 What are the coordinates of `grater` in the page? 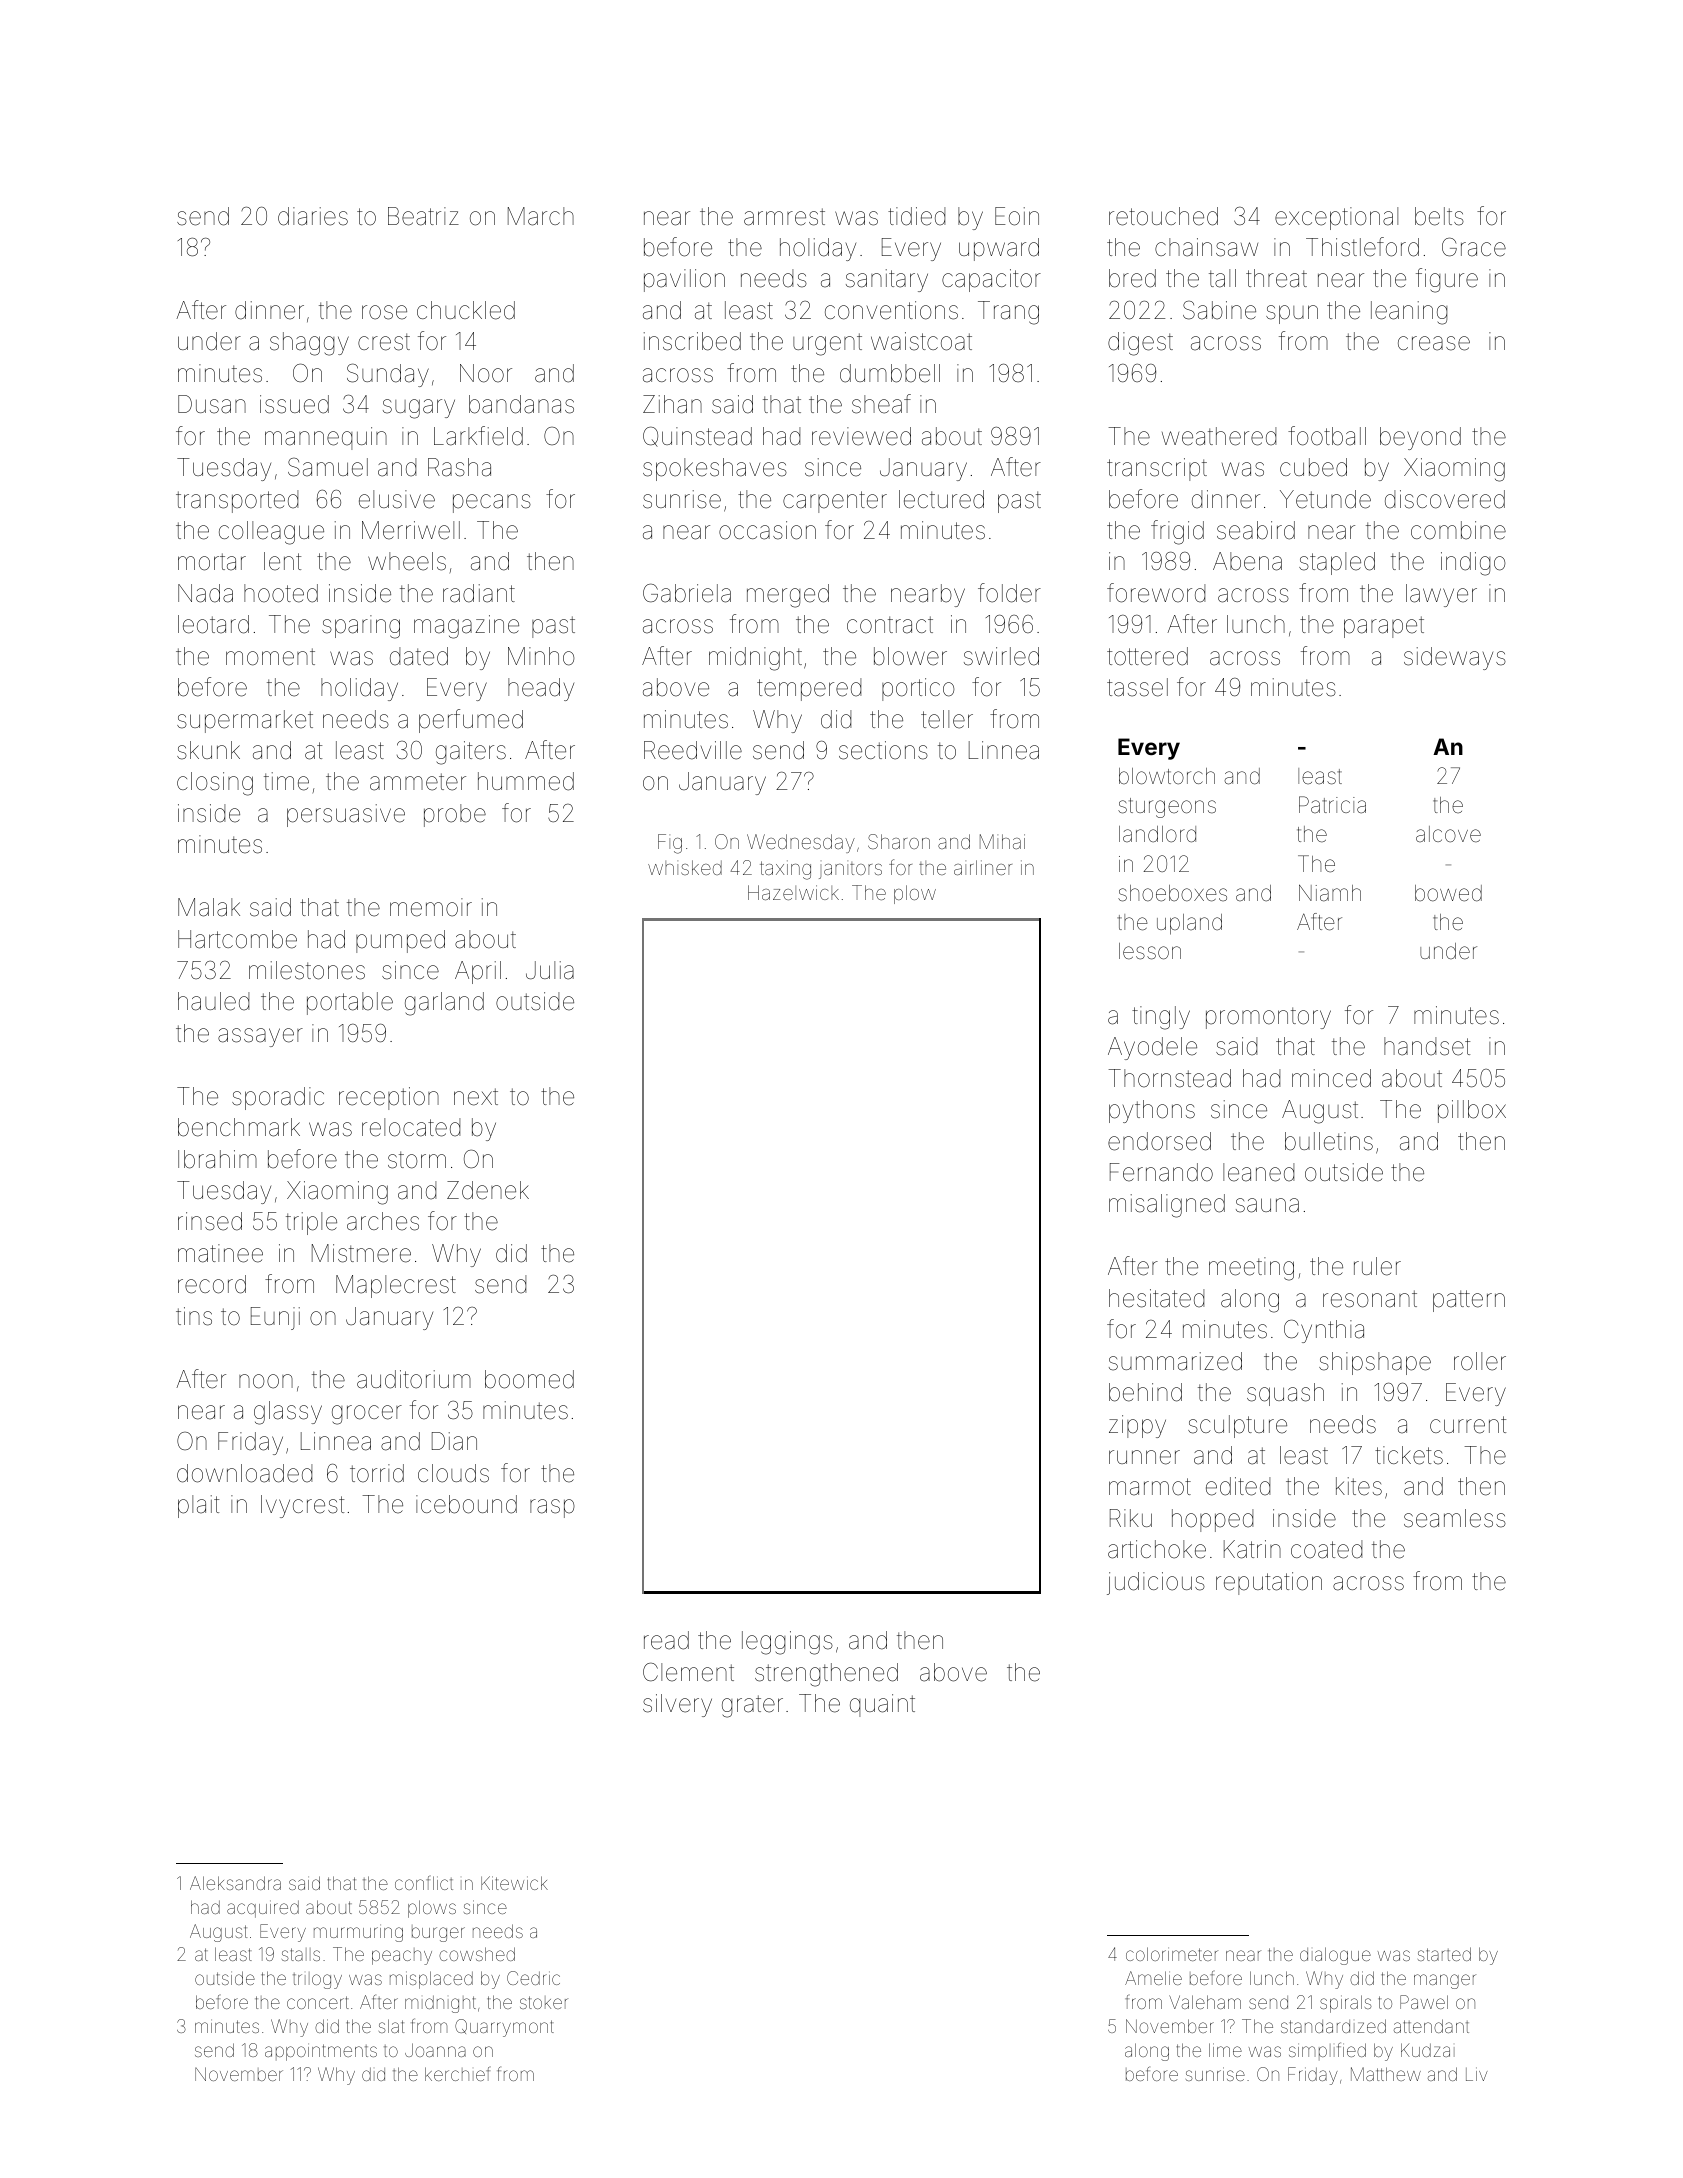 It's located at (752, 1706).
